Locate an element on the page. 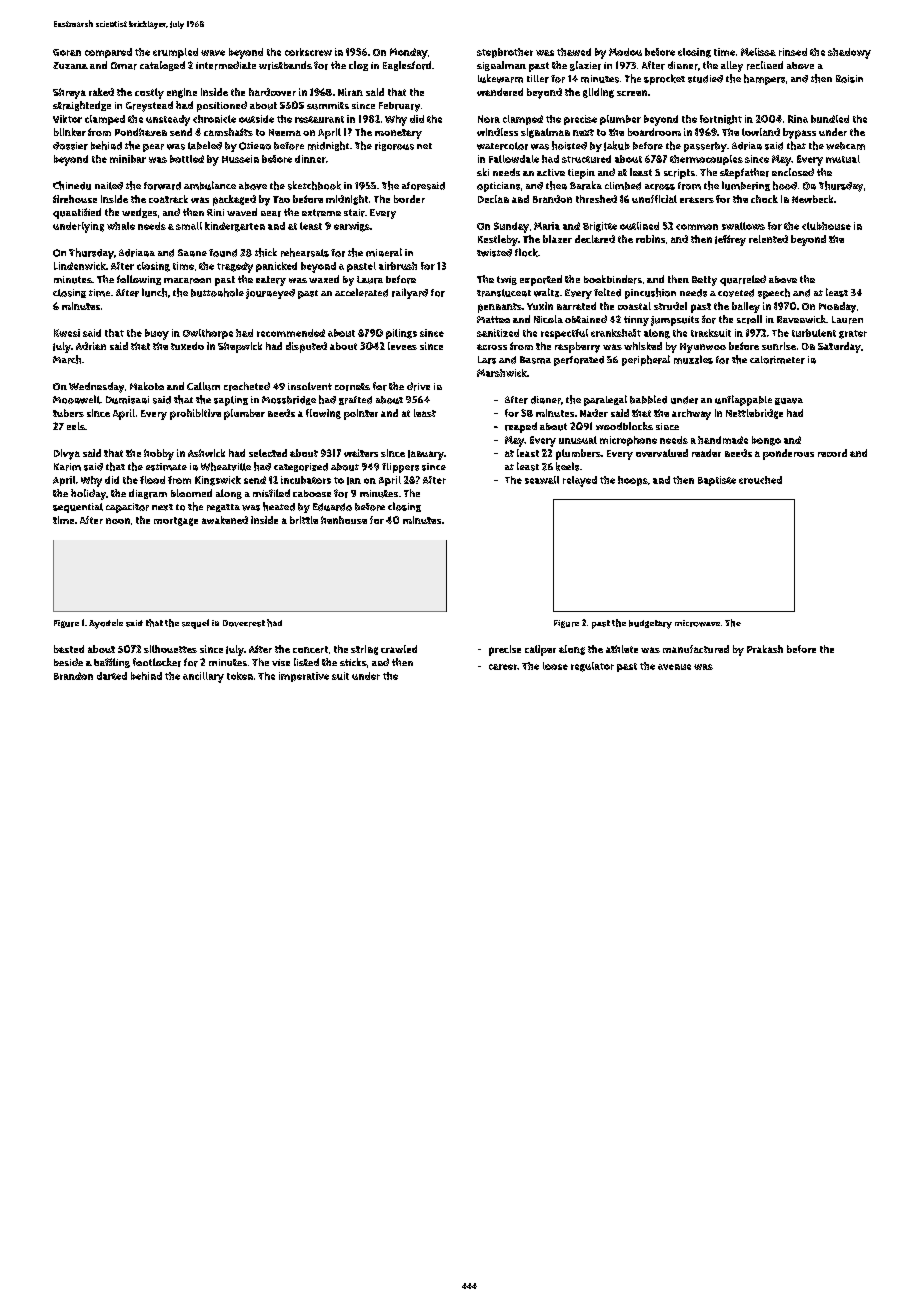  lukewarm is located at coordinates (500, 78).
